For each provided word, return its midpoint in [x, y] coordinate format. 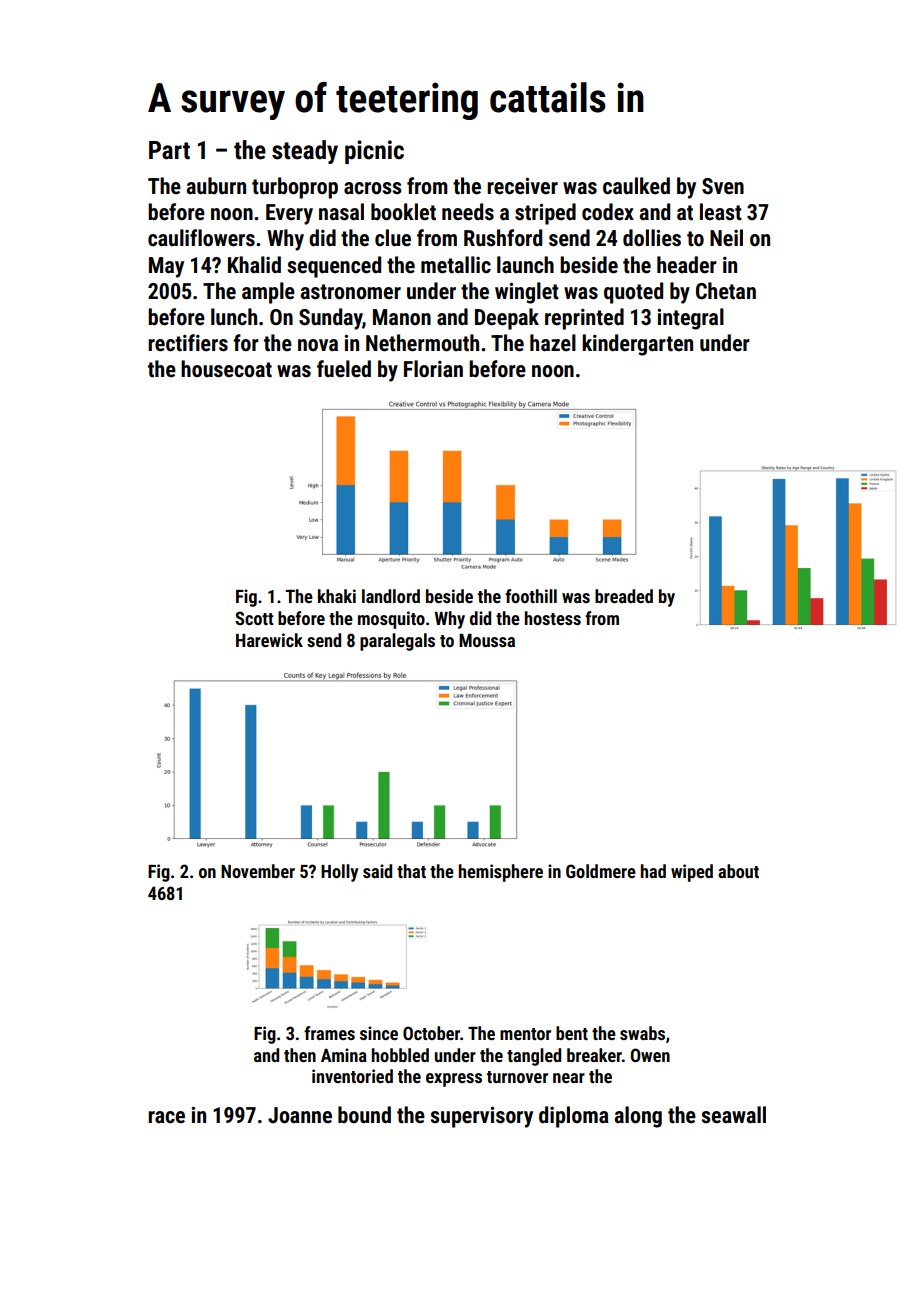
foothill [531, 596]
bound [364, 1115]
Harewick [269, 640]
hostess [553, 618]
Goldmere [601, 871]
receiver [522, 186]
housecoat [226, 369]
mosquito [391, 620]
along [638, 1117]
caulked [636, 186]
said [377, 871]
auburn [216, 186]
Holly [339, 873]
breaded [624, 596]
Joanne [300, 1115]
